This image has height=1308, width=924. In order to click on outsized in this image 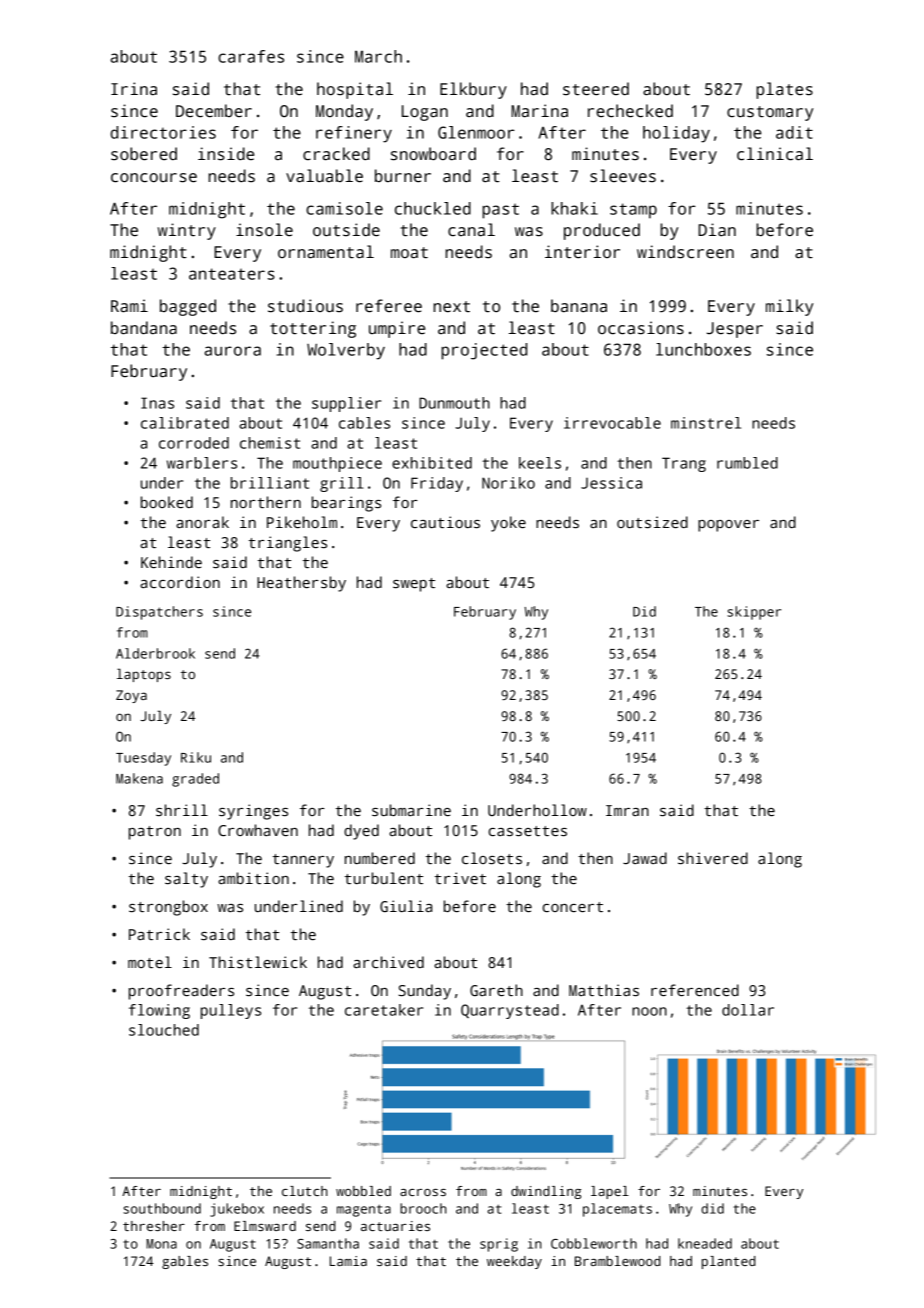, I will do `click(652, 522)`.
